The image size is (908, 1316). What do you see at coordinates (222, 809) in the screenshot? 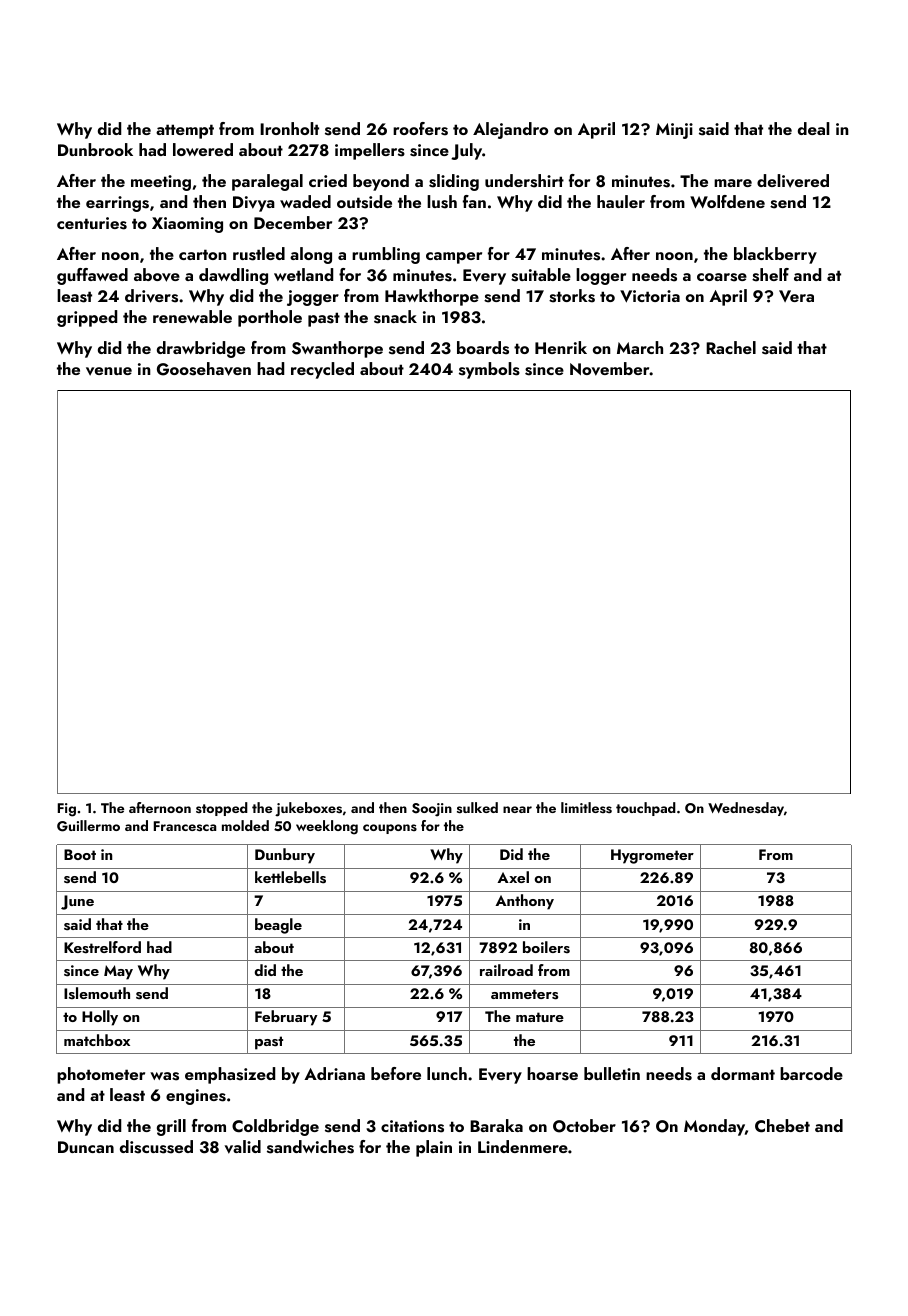
I see `stopped` at bounding box center [222, 809].
